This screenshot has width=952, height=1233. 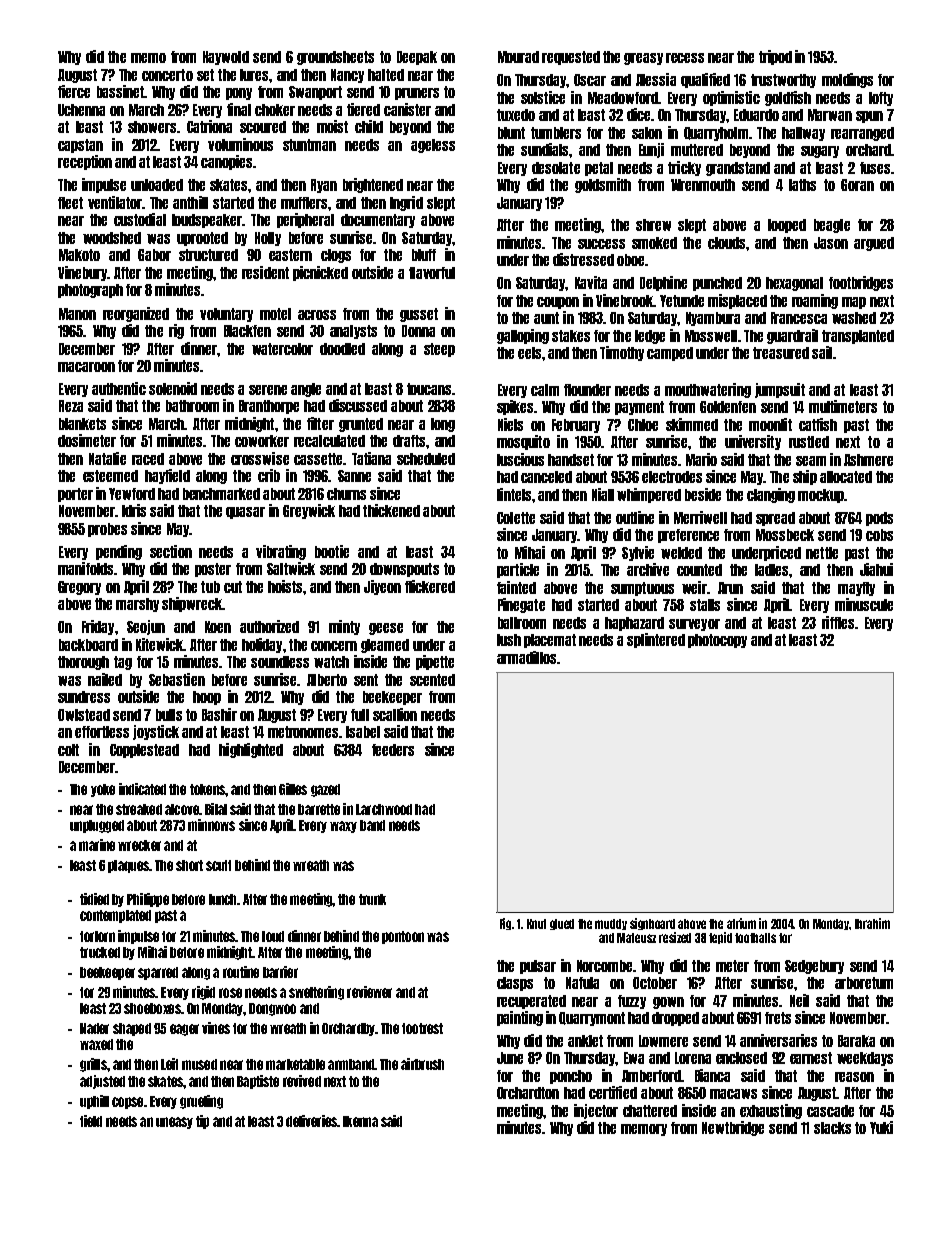 What do you see at coordinates (775, 57) in the screenshot?
I see `tripod` at bounding box center [775, 57].
